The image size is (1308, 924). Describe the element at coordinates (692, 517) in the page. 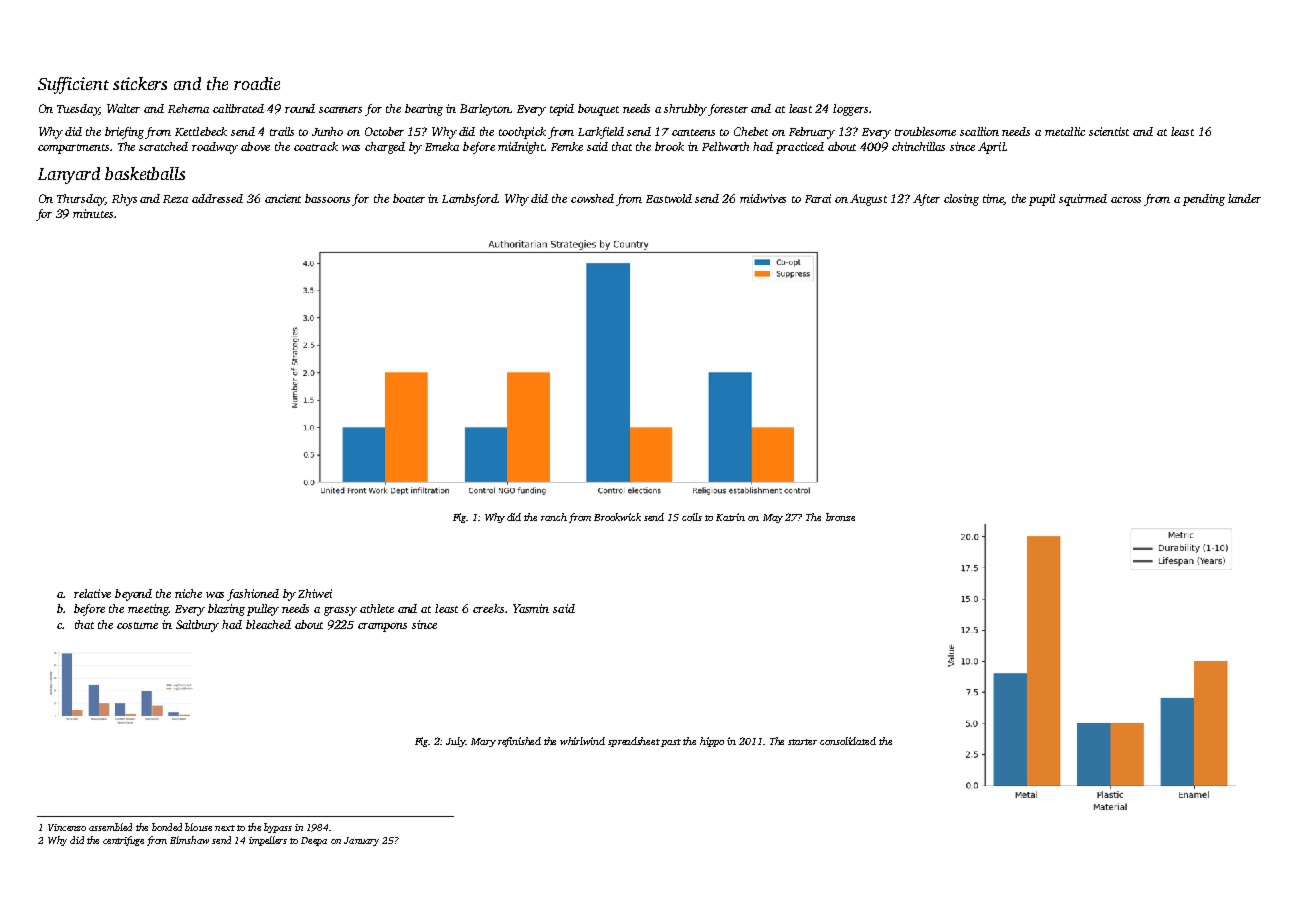

I see `coils` at that location.
